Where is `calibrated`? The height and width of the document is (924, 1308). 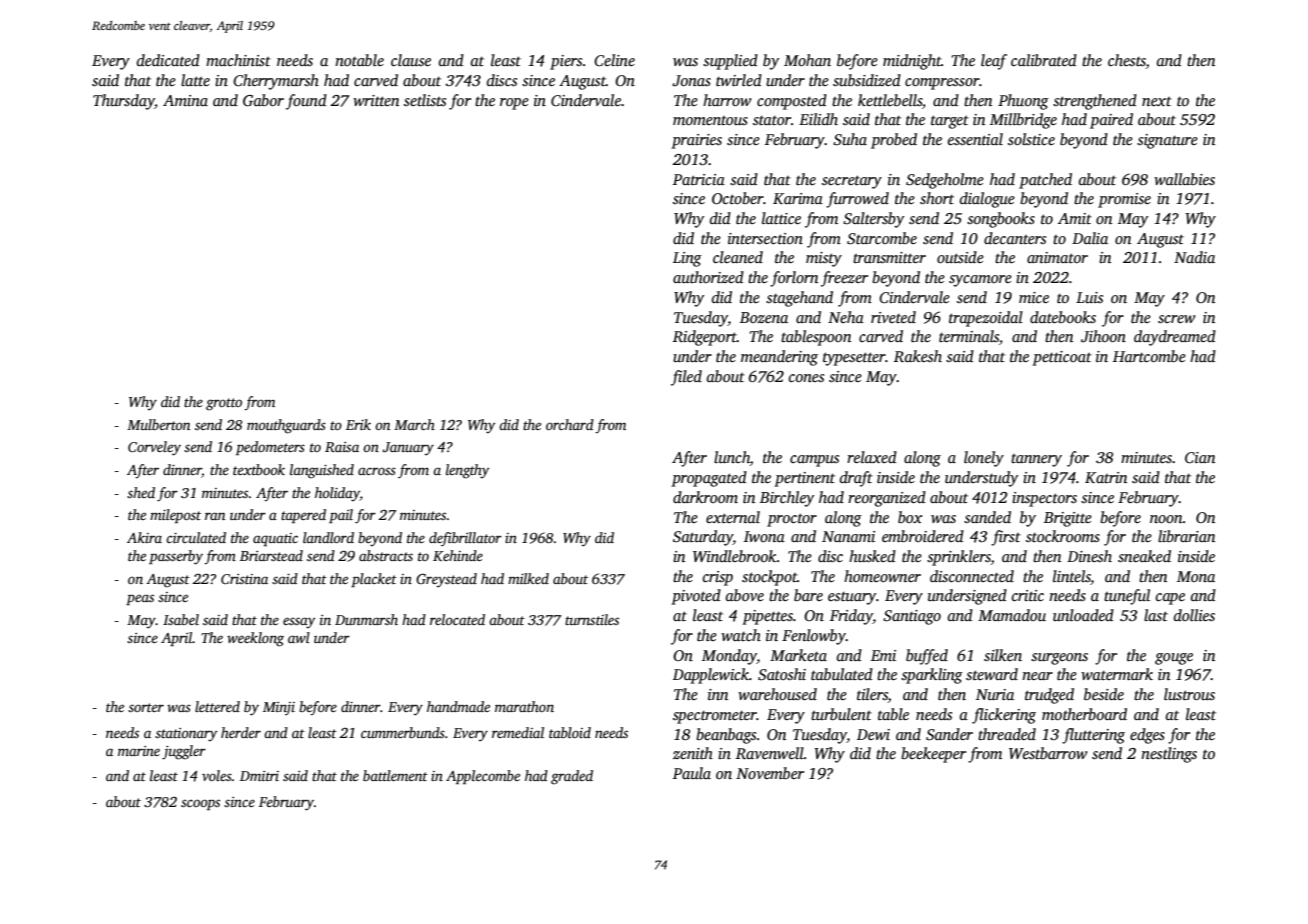 calibrated is located at coordinates (1044, 60).
